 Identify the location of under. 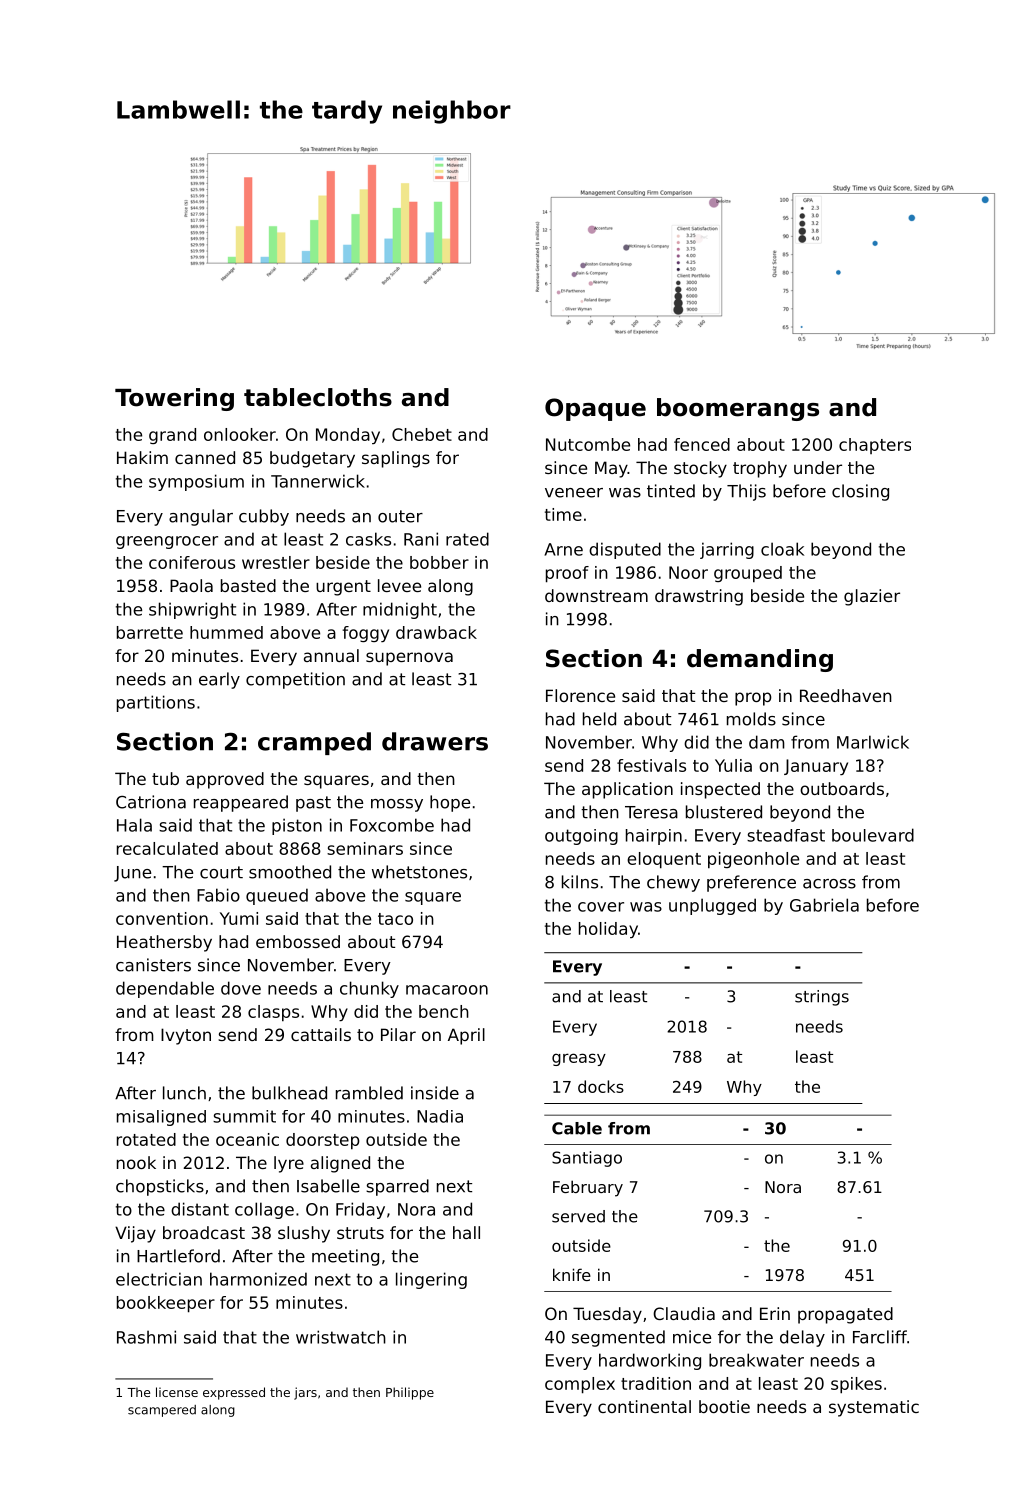
(818, 467).
